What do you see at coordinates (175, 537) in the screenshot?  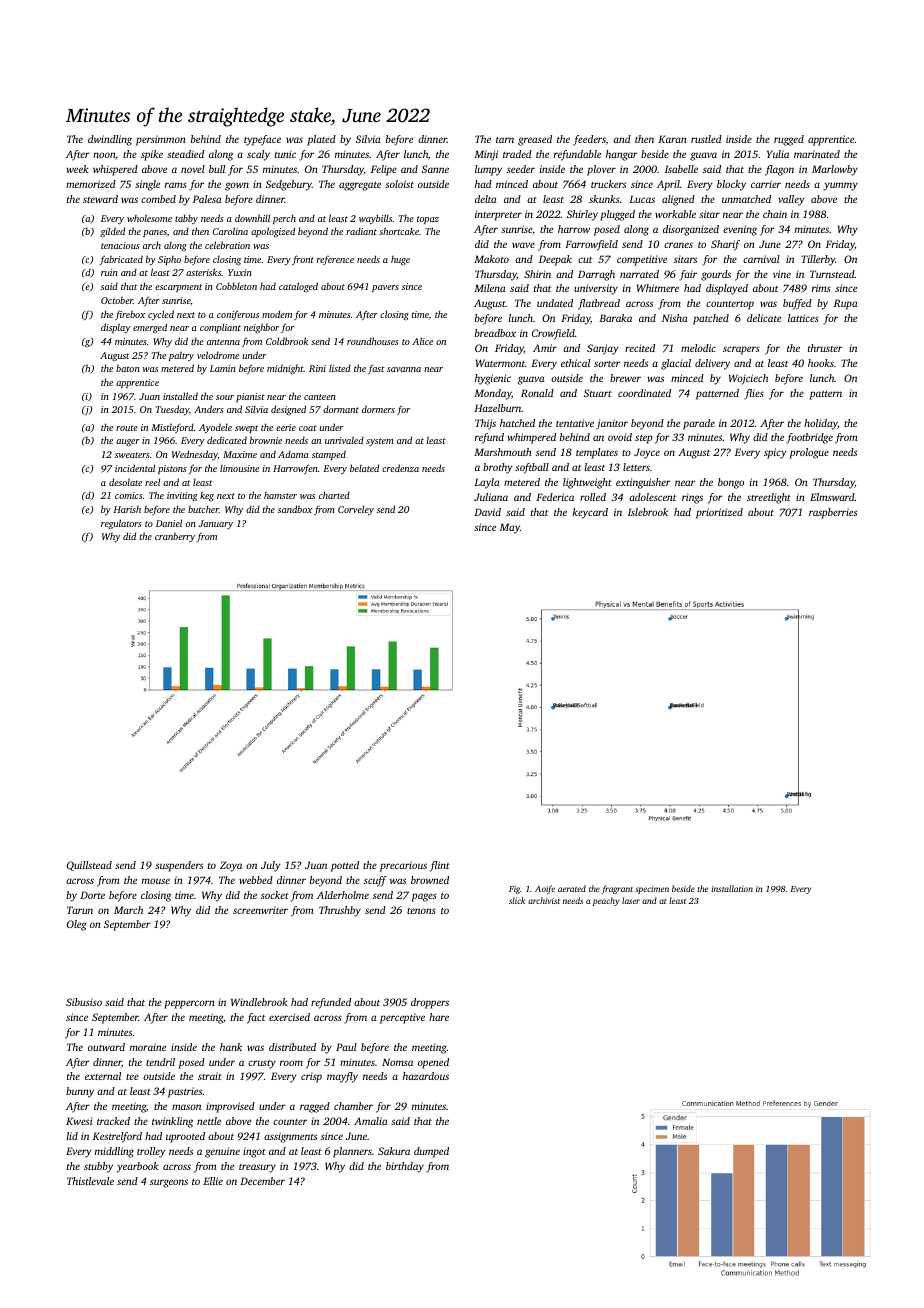 I see `cranberry` at bounding box center [175, 537].
